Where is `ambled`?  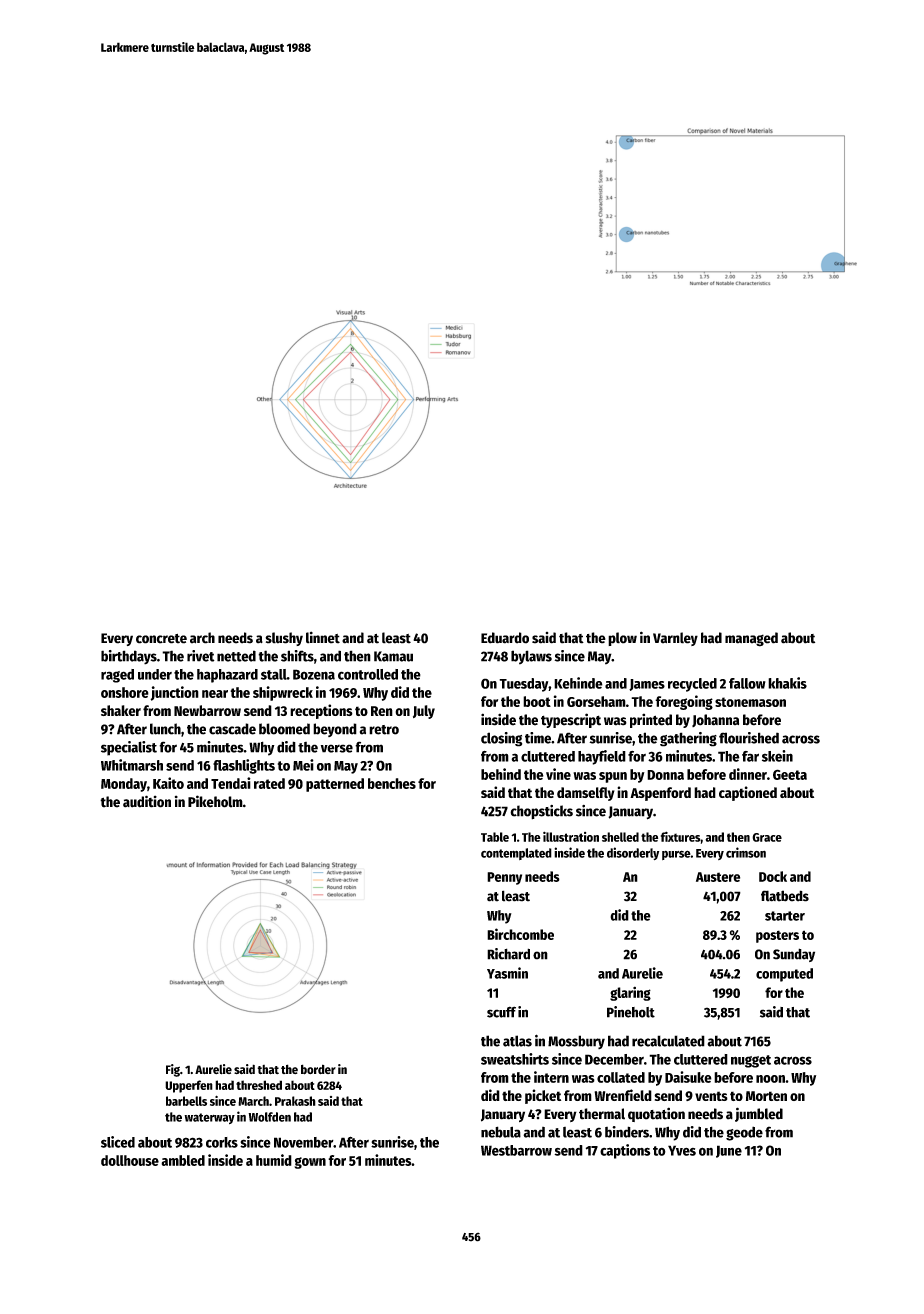 ambled is located at coordinates (183, 1160).
